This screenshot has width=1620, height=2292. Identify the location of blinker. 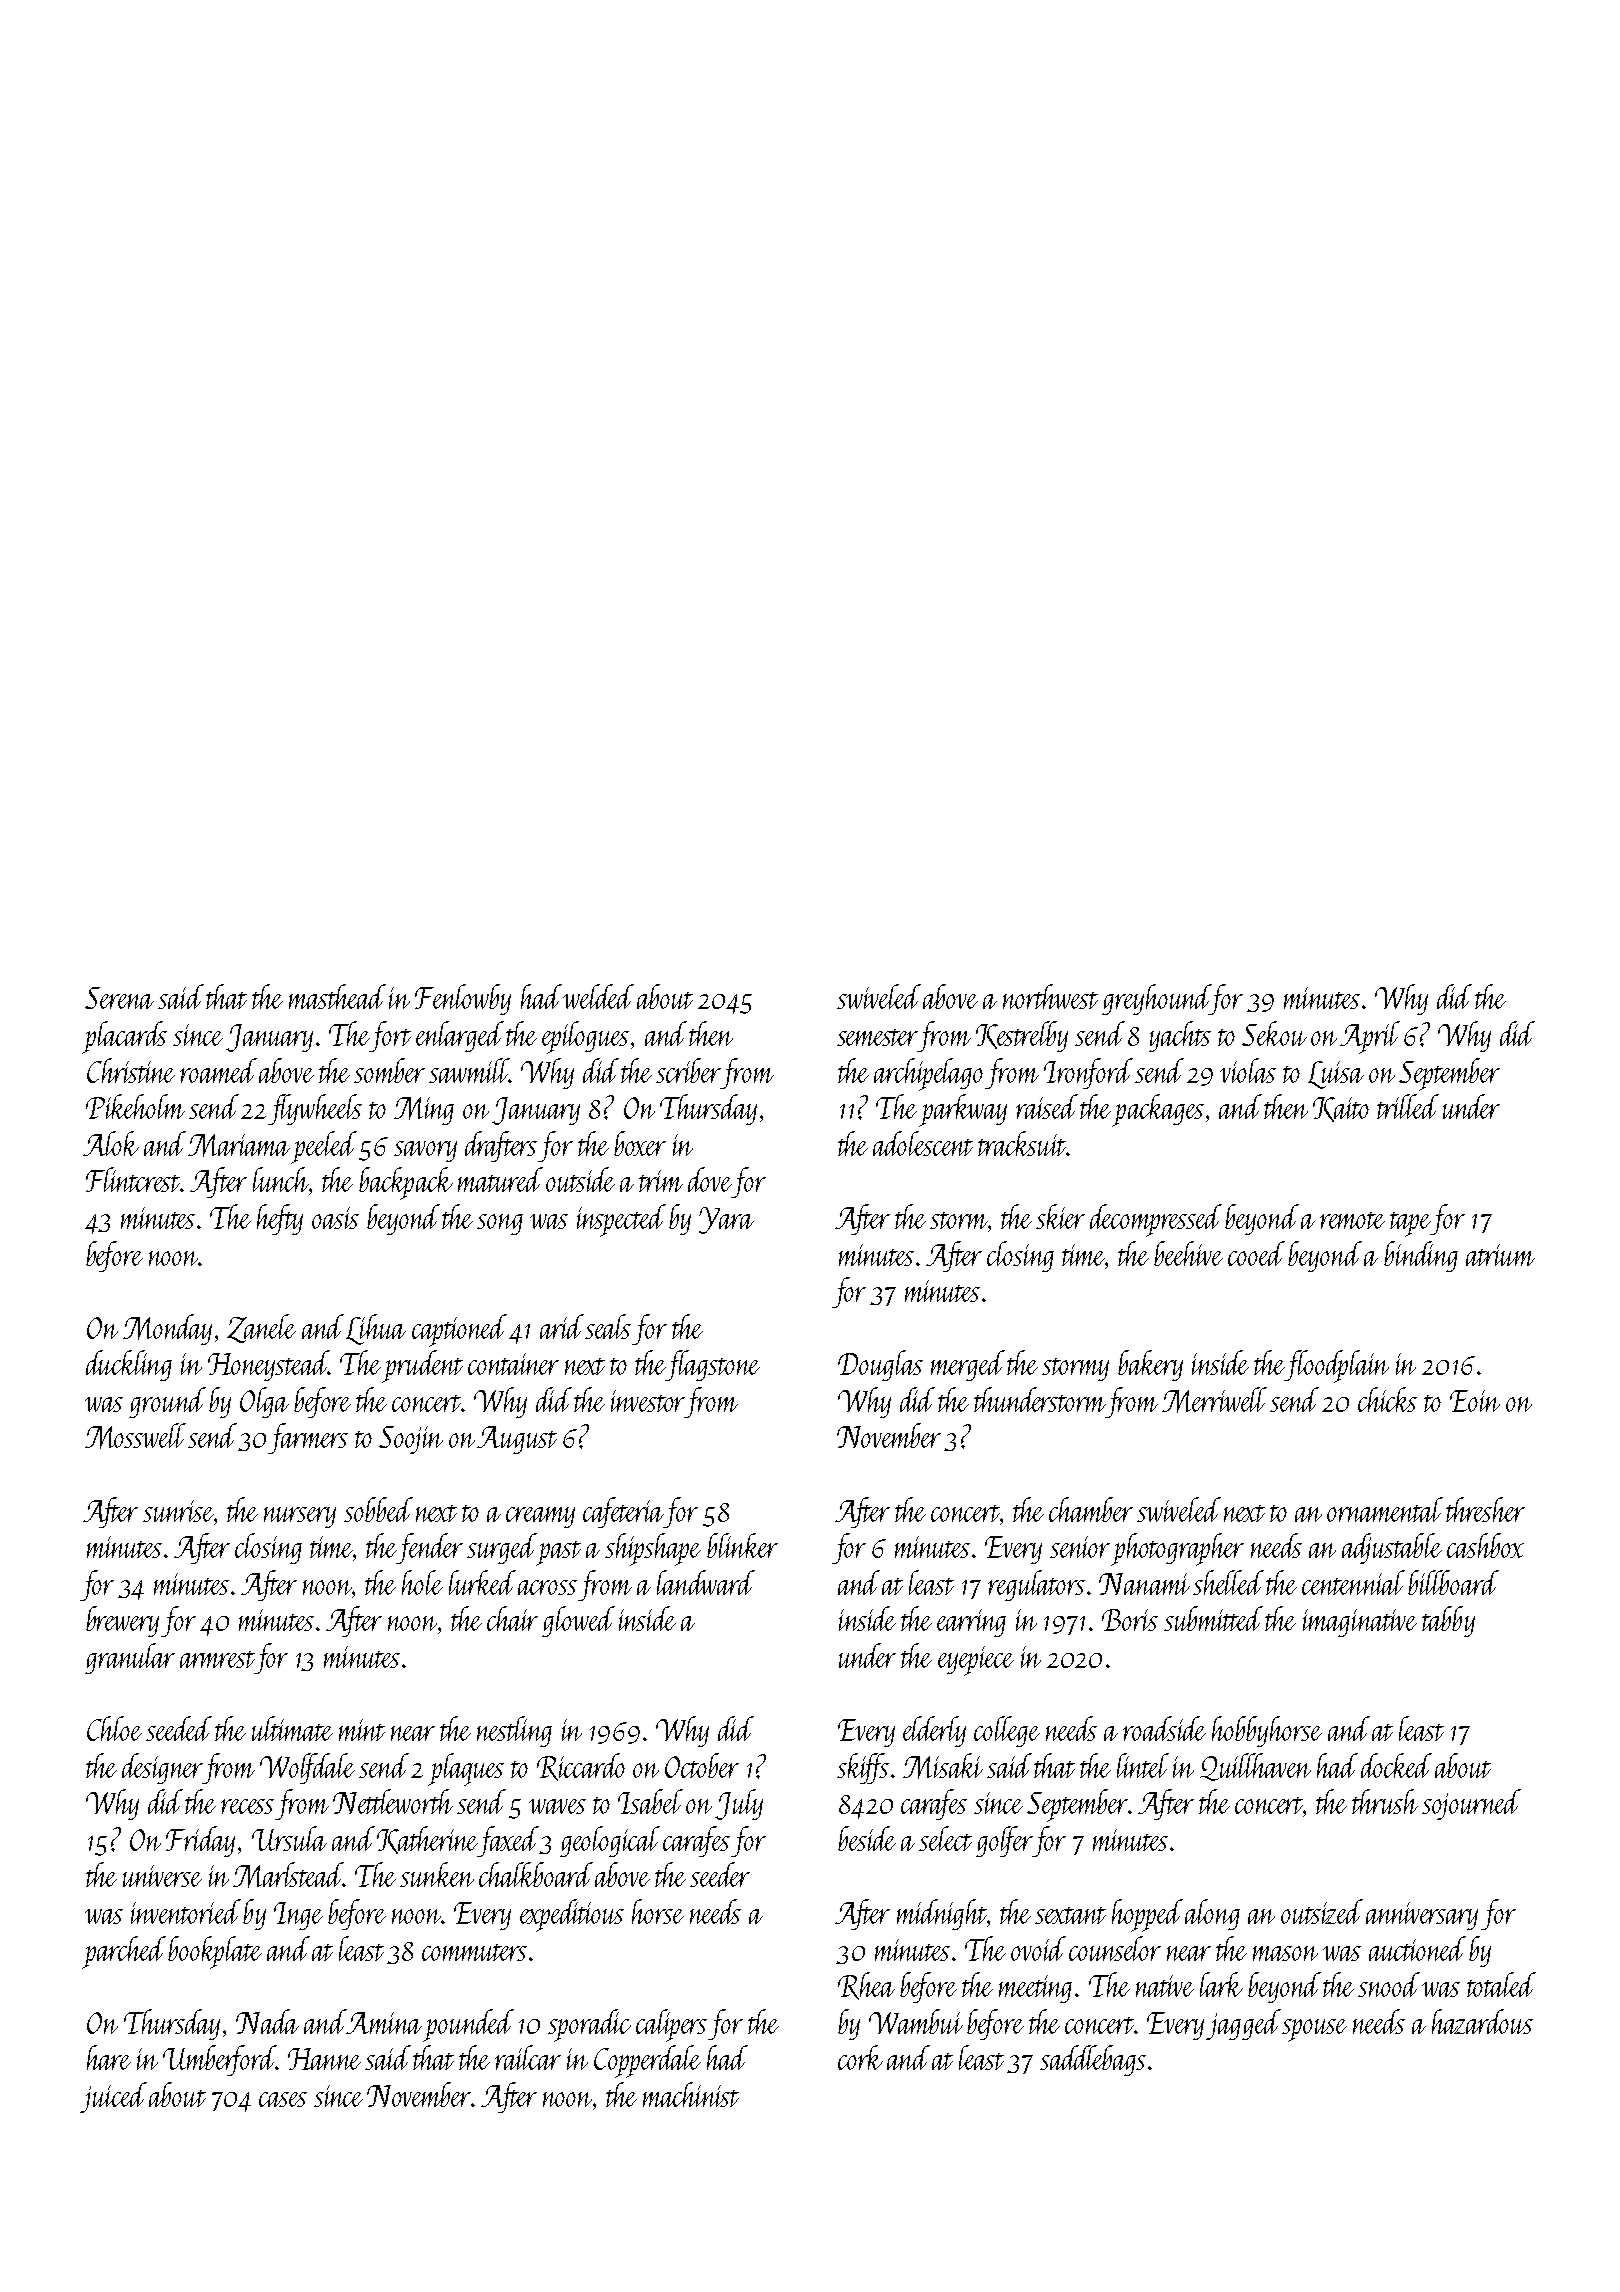
(742, 1545).
